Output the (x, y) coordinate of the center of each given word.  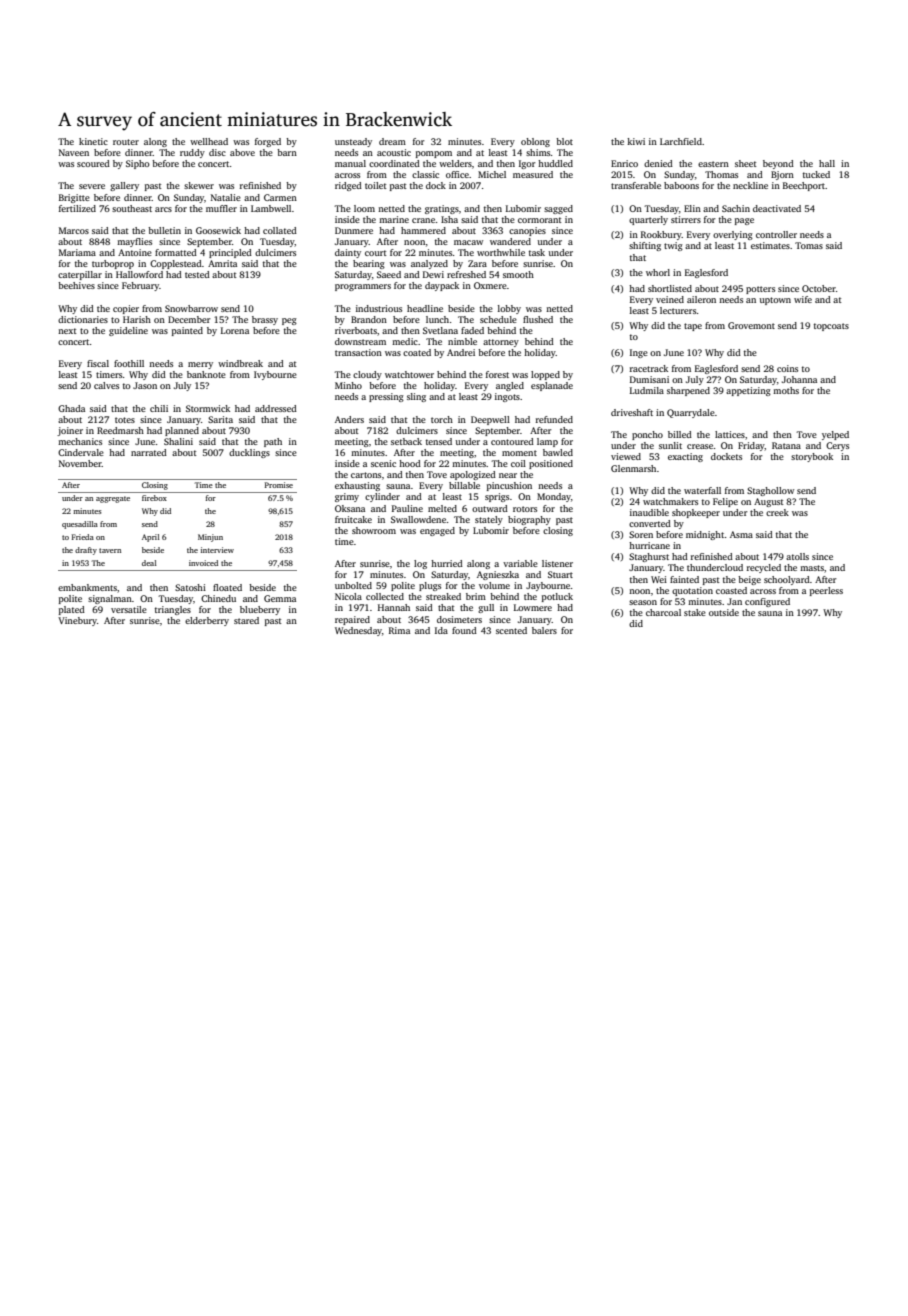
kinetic (93, 141)
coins (787, 368)
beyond (778, 164)
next (67, 331)
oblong (535, 142)
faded (472, 330)
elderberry (207, 621)
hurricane (649, 545)
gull (486, 608)
